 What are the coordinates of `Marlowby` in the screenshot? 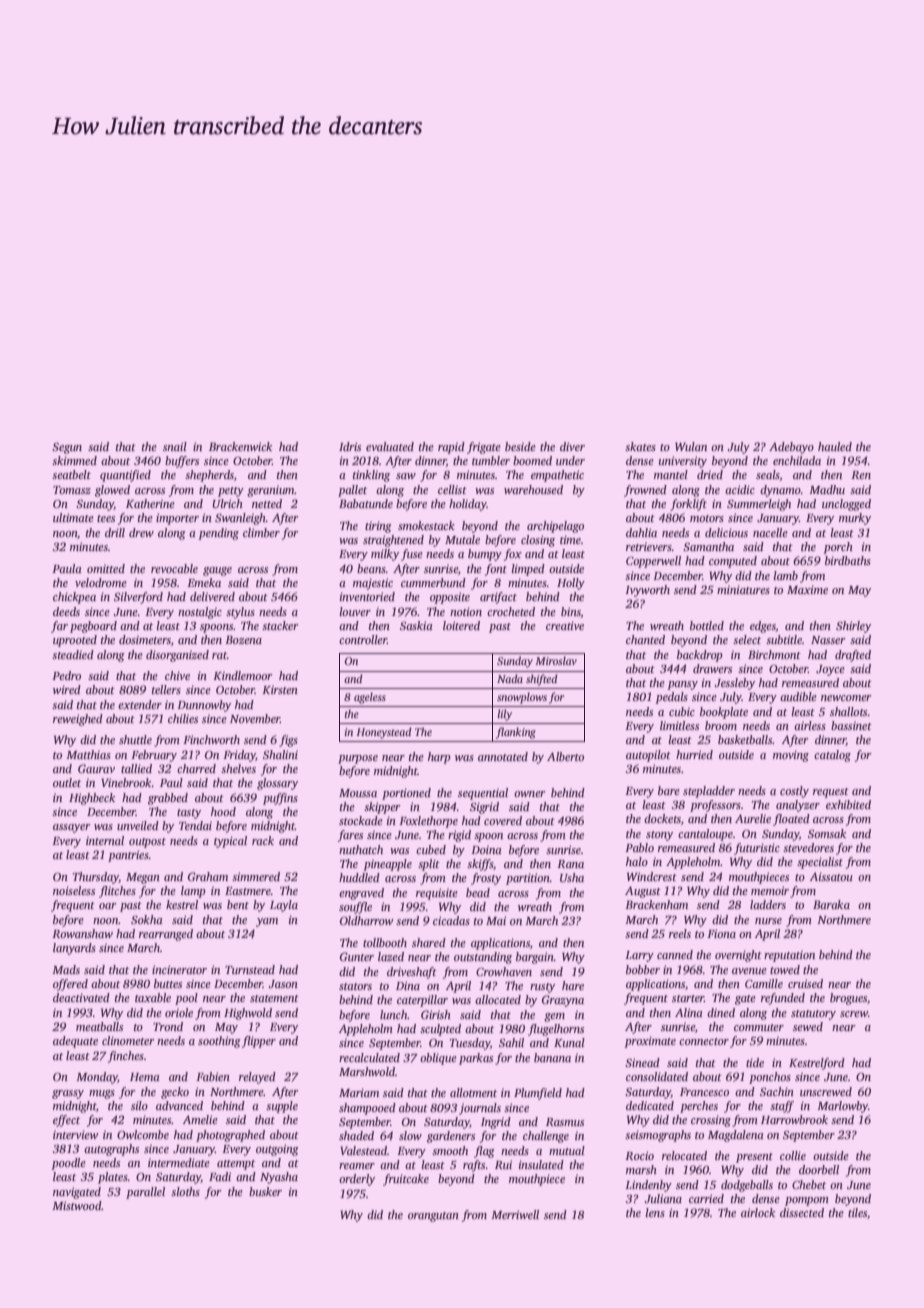 It's located at (842, 1107).
